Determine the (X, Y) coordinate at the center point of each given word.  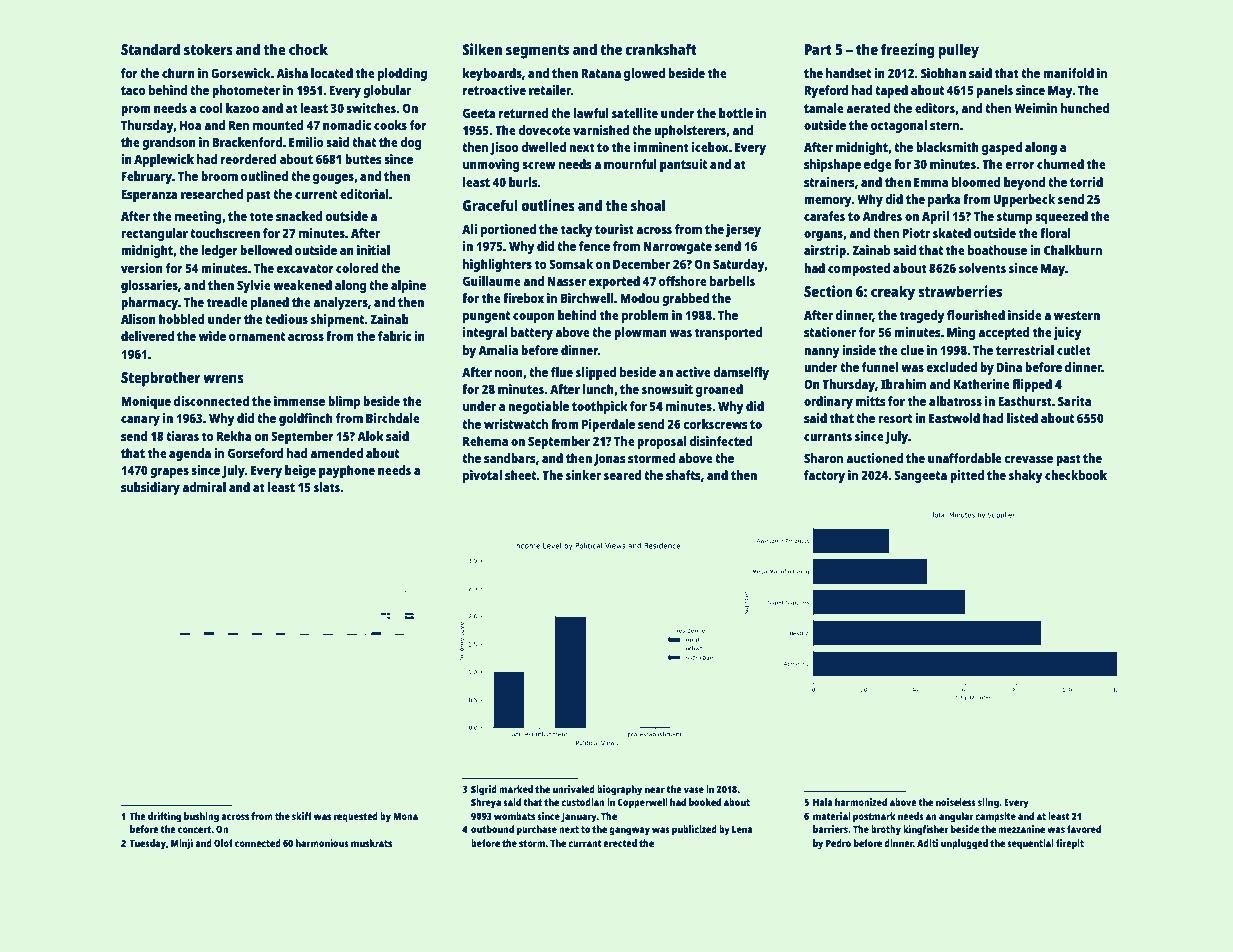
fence (594, 246)
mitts (870, 401)
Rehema (485, 441)
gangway (629, 831)
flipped (1032, 385)
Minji (182, 844)
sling (988, 803)
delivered (147, 336)
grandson (169, 143)
